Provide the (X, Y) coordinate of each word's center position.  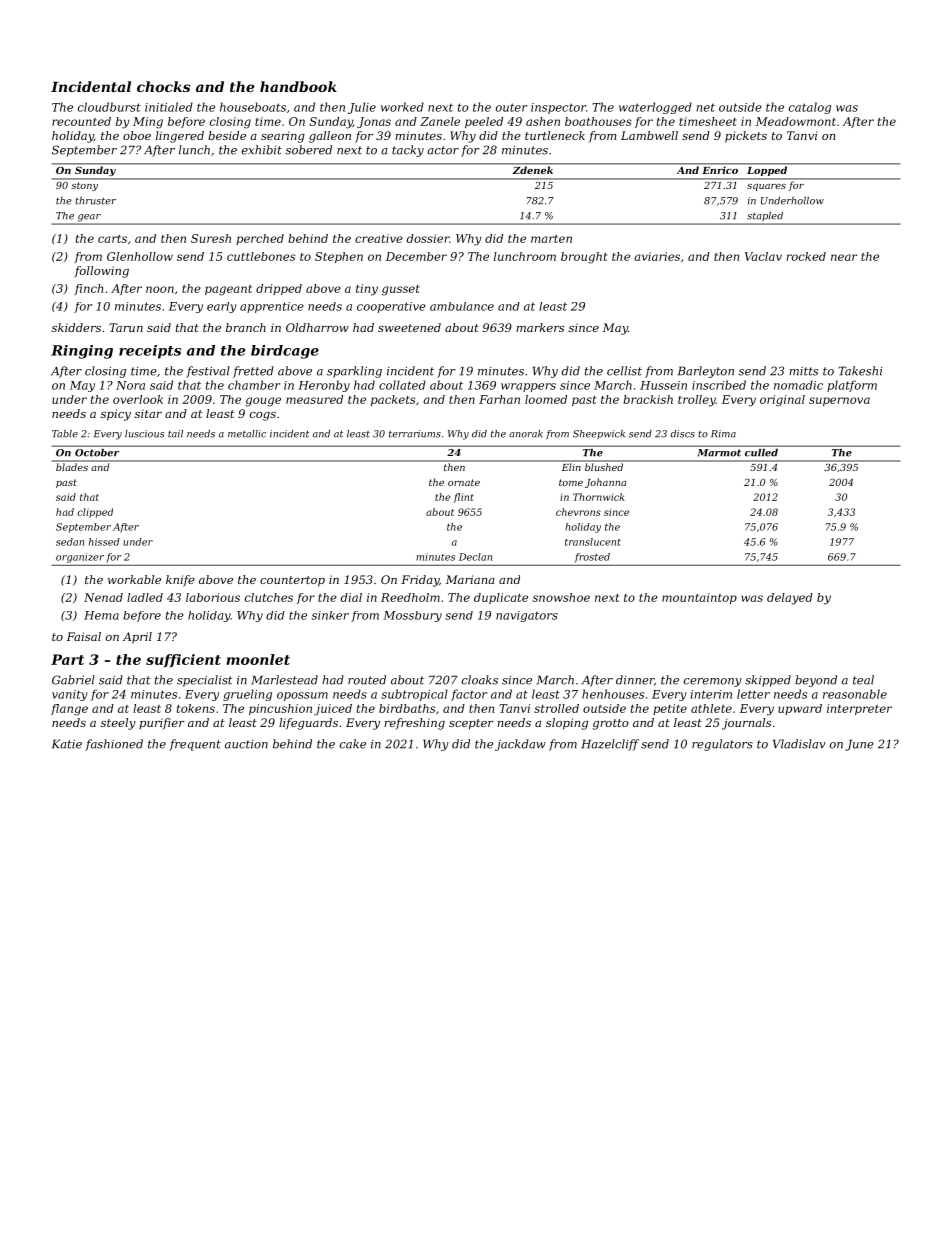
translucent (593, 542)
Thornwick (599, 497)
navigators (527, 616)
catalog (810, 108)
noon (160, 289)
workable (134, 579)
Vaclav (763, 256)
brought (584, 258)
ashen (543, 121)
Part (67, 659)
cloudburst (109, 107)
